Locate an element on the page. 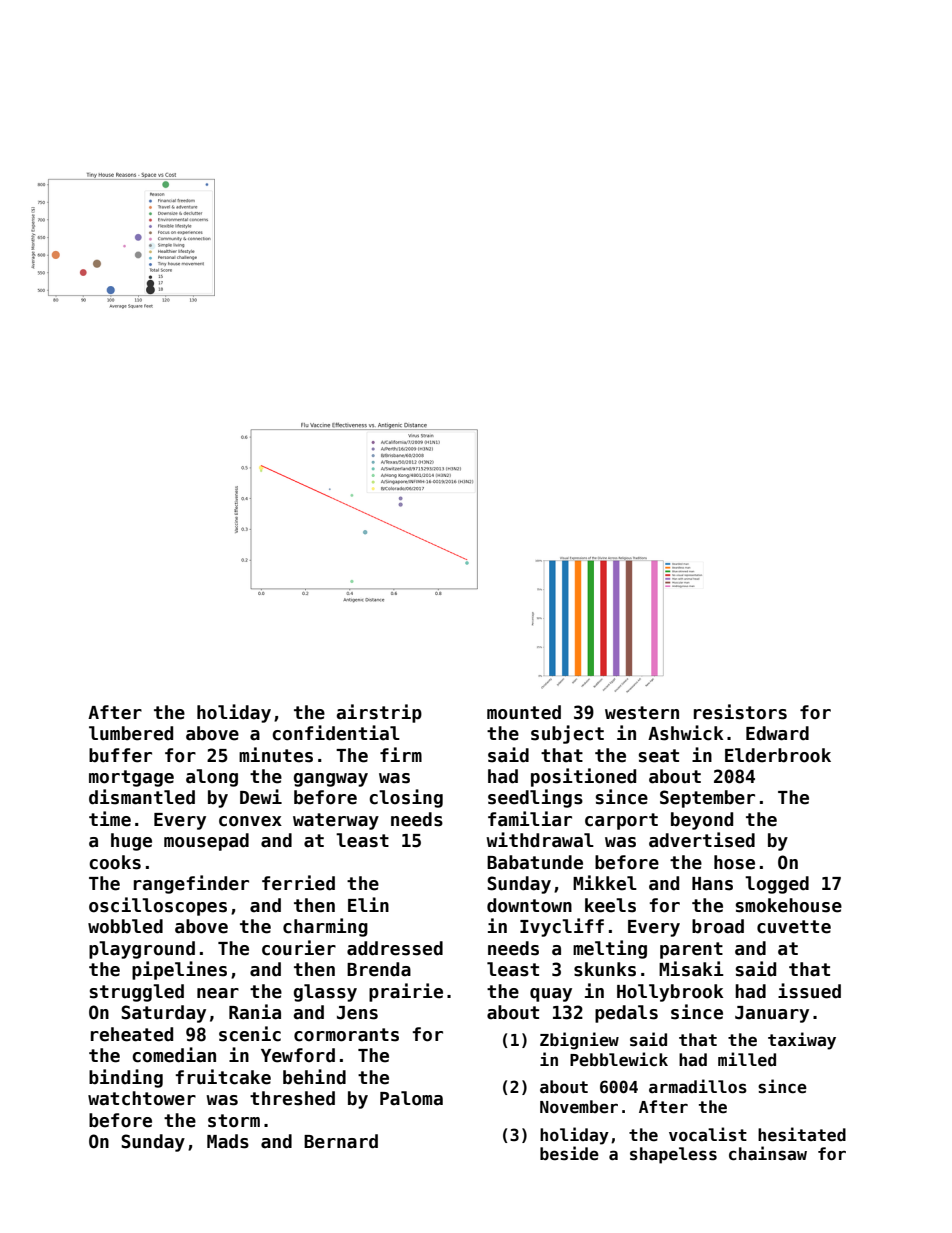  struggled is located at coordinates (137, 993).
